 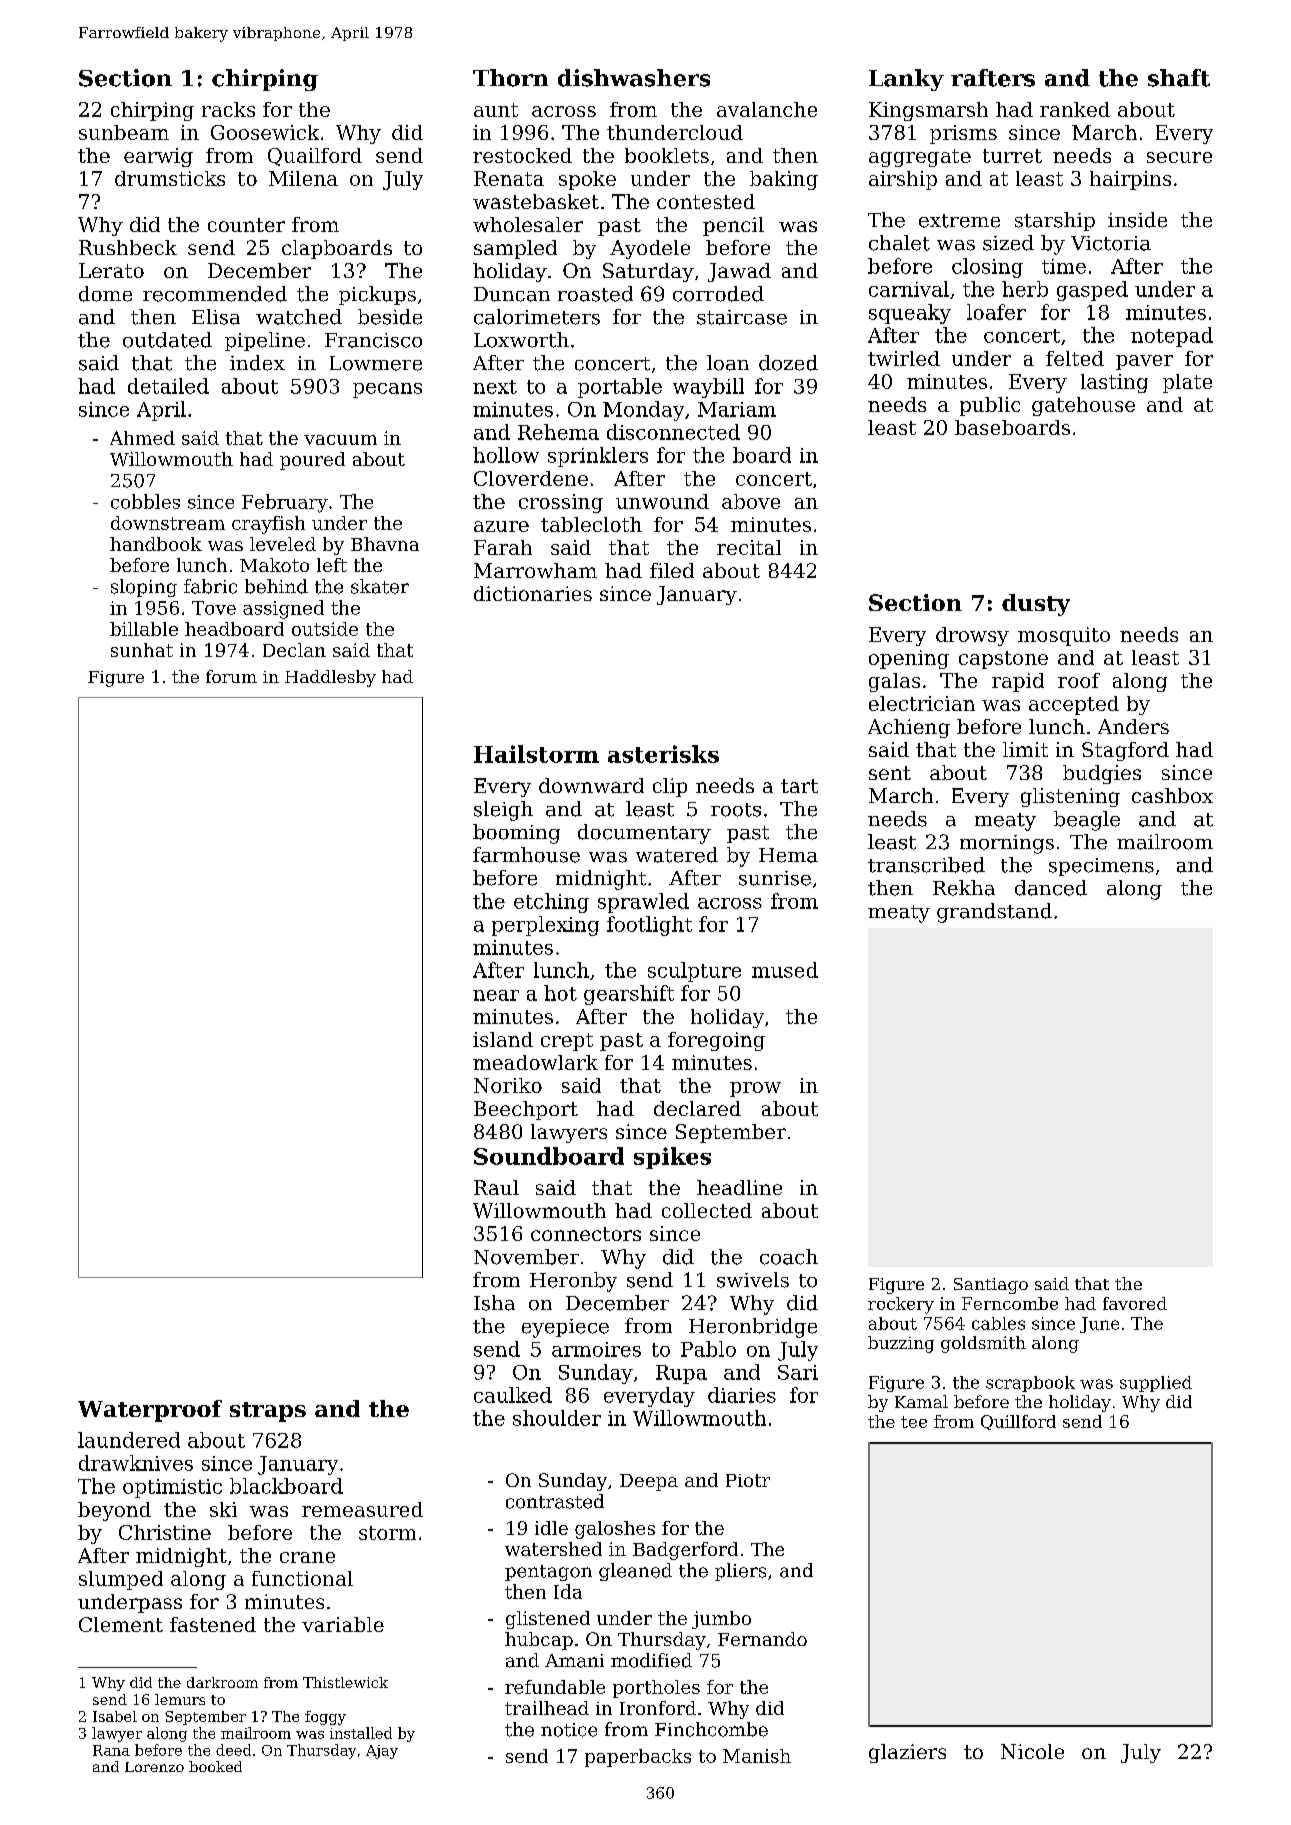 What do you see at coordinates (510, 78) in the page?
I see `Thorn` at bounding box center [510, 78].
